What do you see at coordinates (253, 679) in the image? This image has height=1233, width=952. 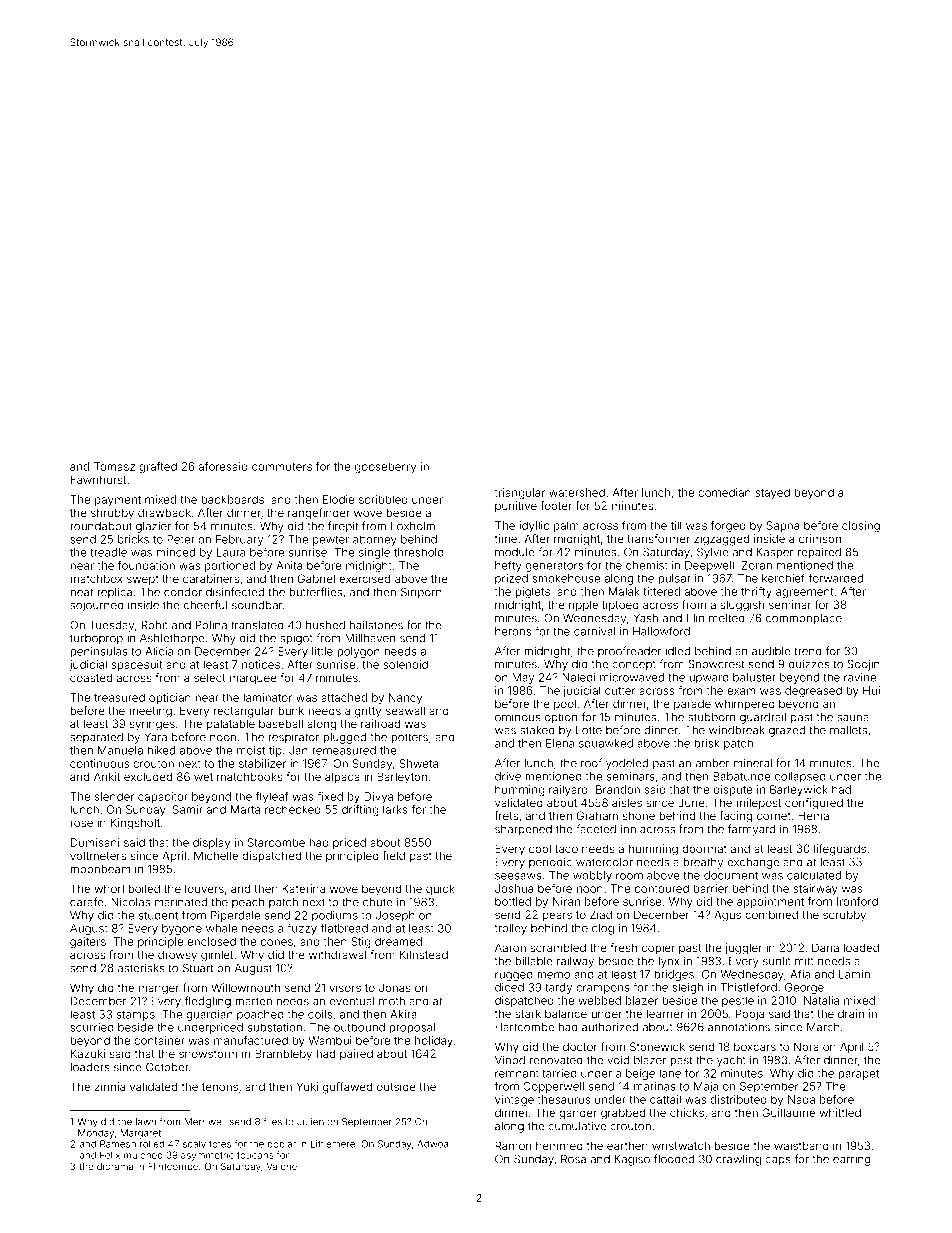 I see `marquee` at bounding box center [253, 679].
